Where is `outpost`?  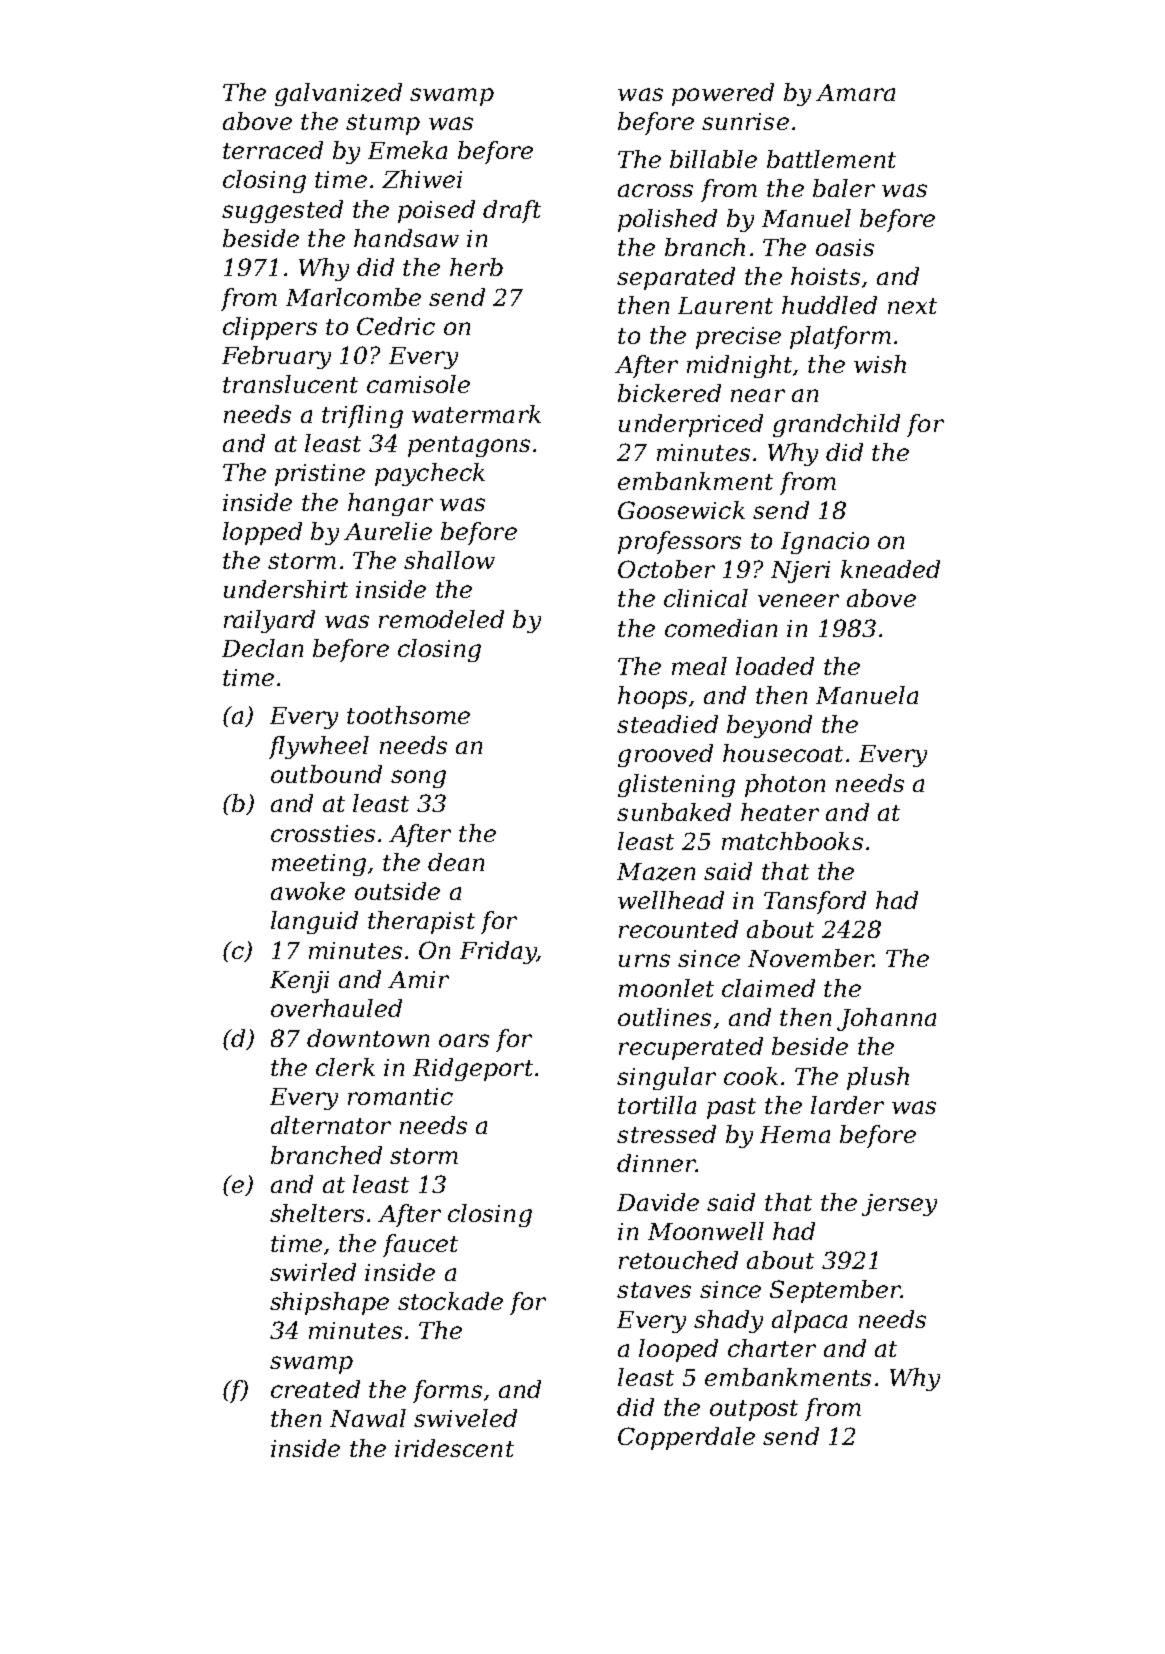 outpost is located at coordinates (754, 1410).
